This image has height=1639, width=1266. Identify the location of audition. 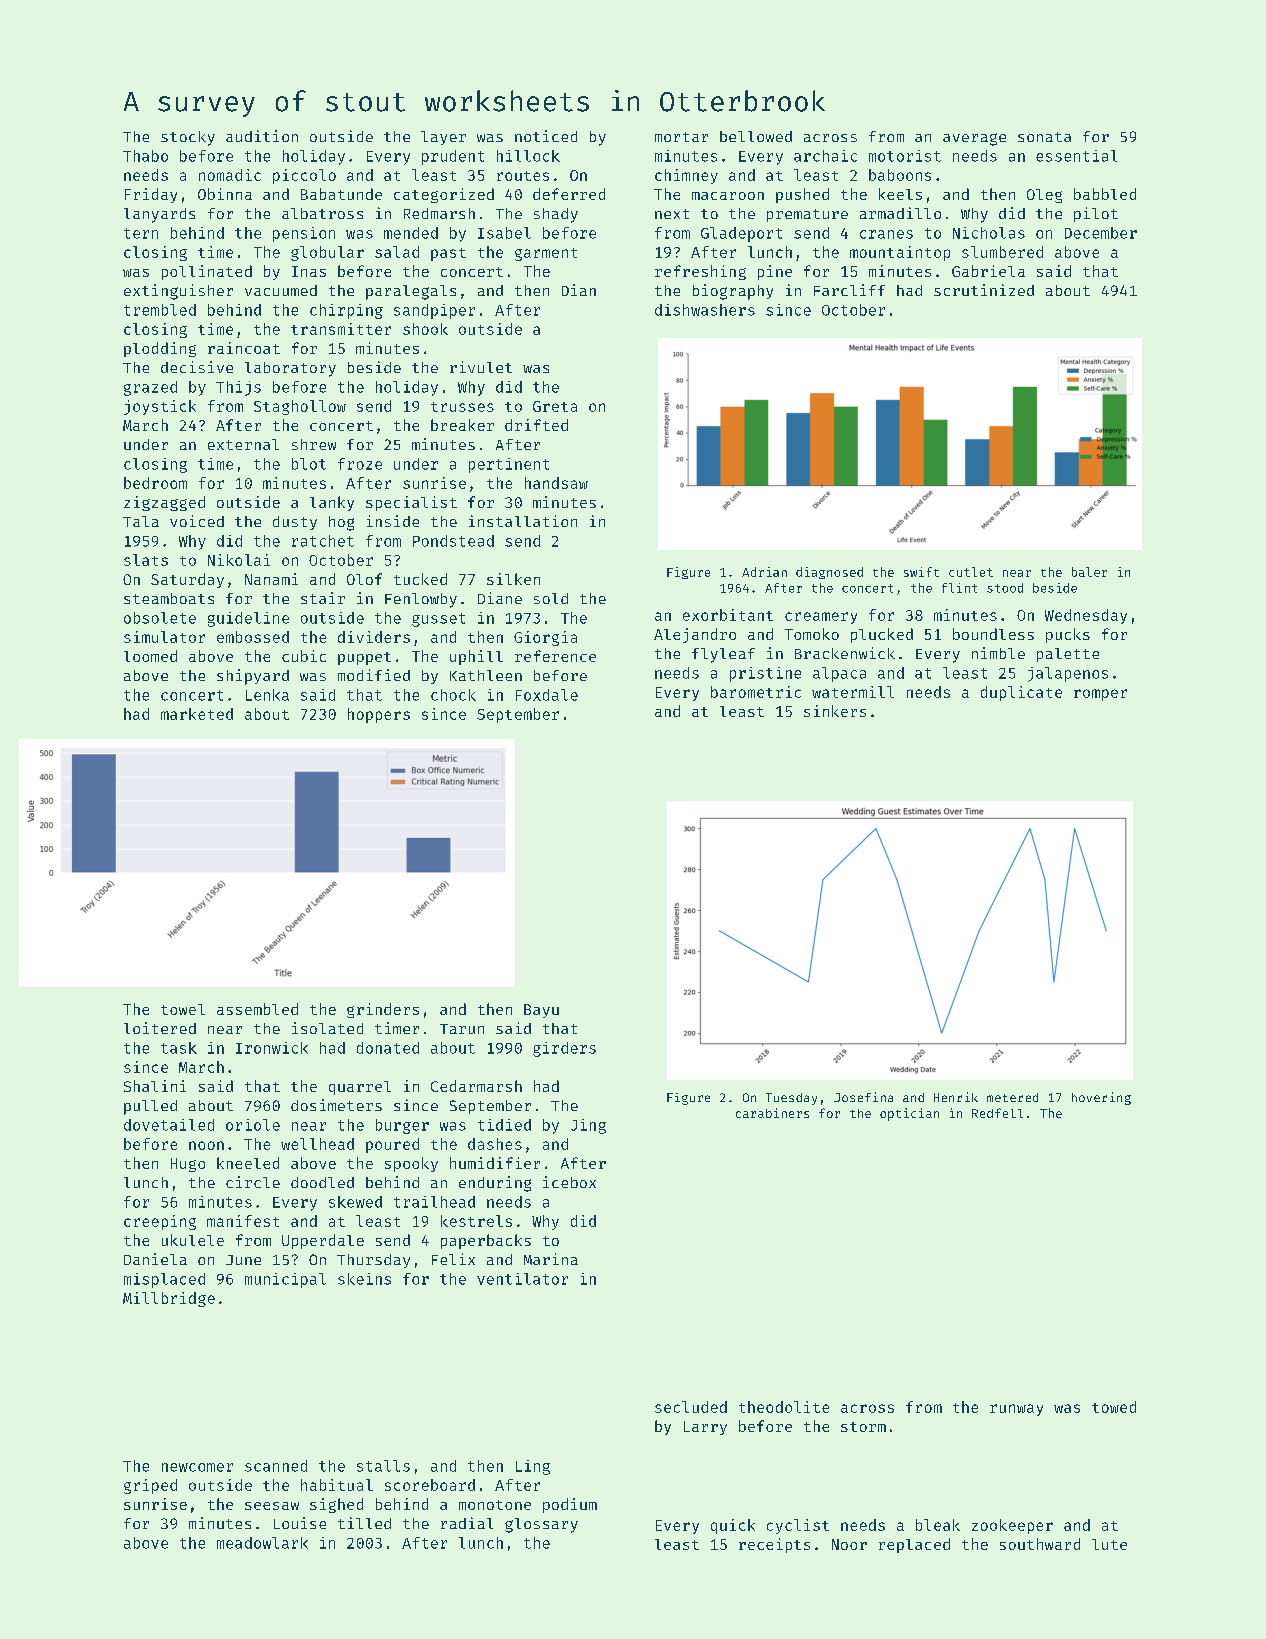
(262, 136).
